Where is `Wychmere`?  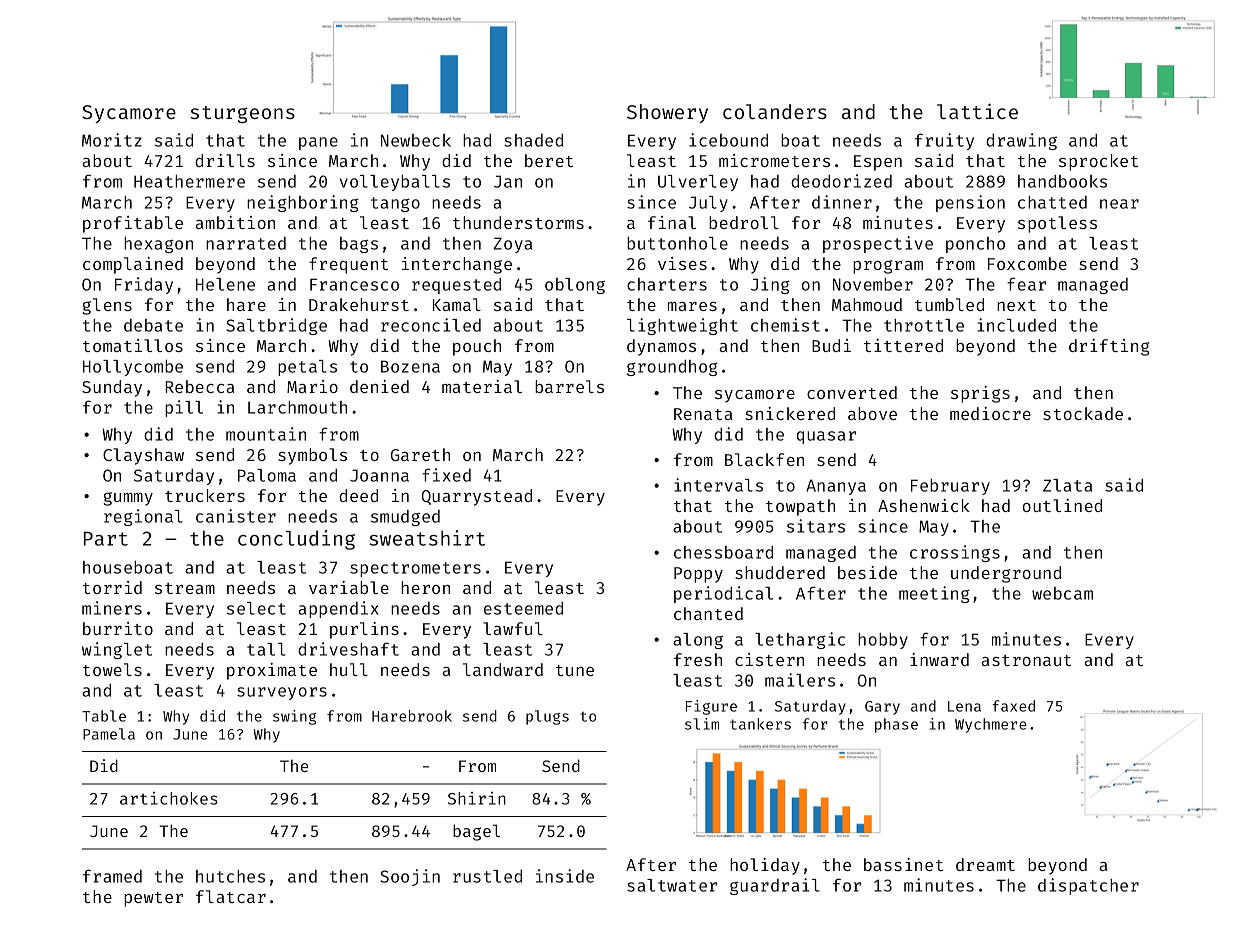
Wychmere is located at coordinates (990, 725).
